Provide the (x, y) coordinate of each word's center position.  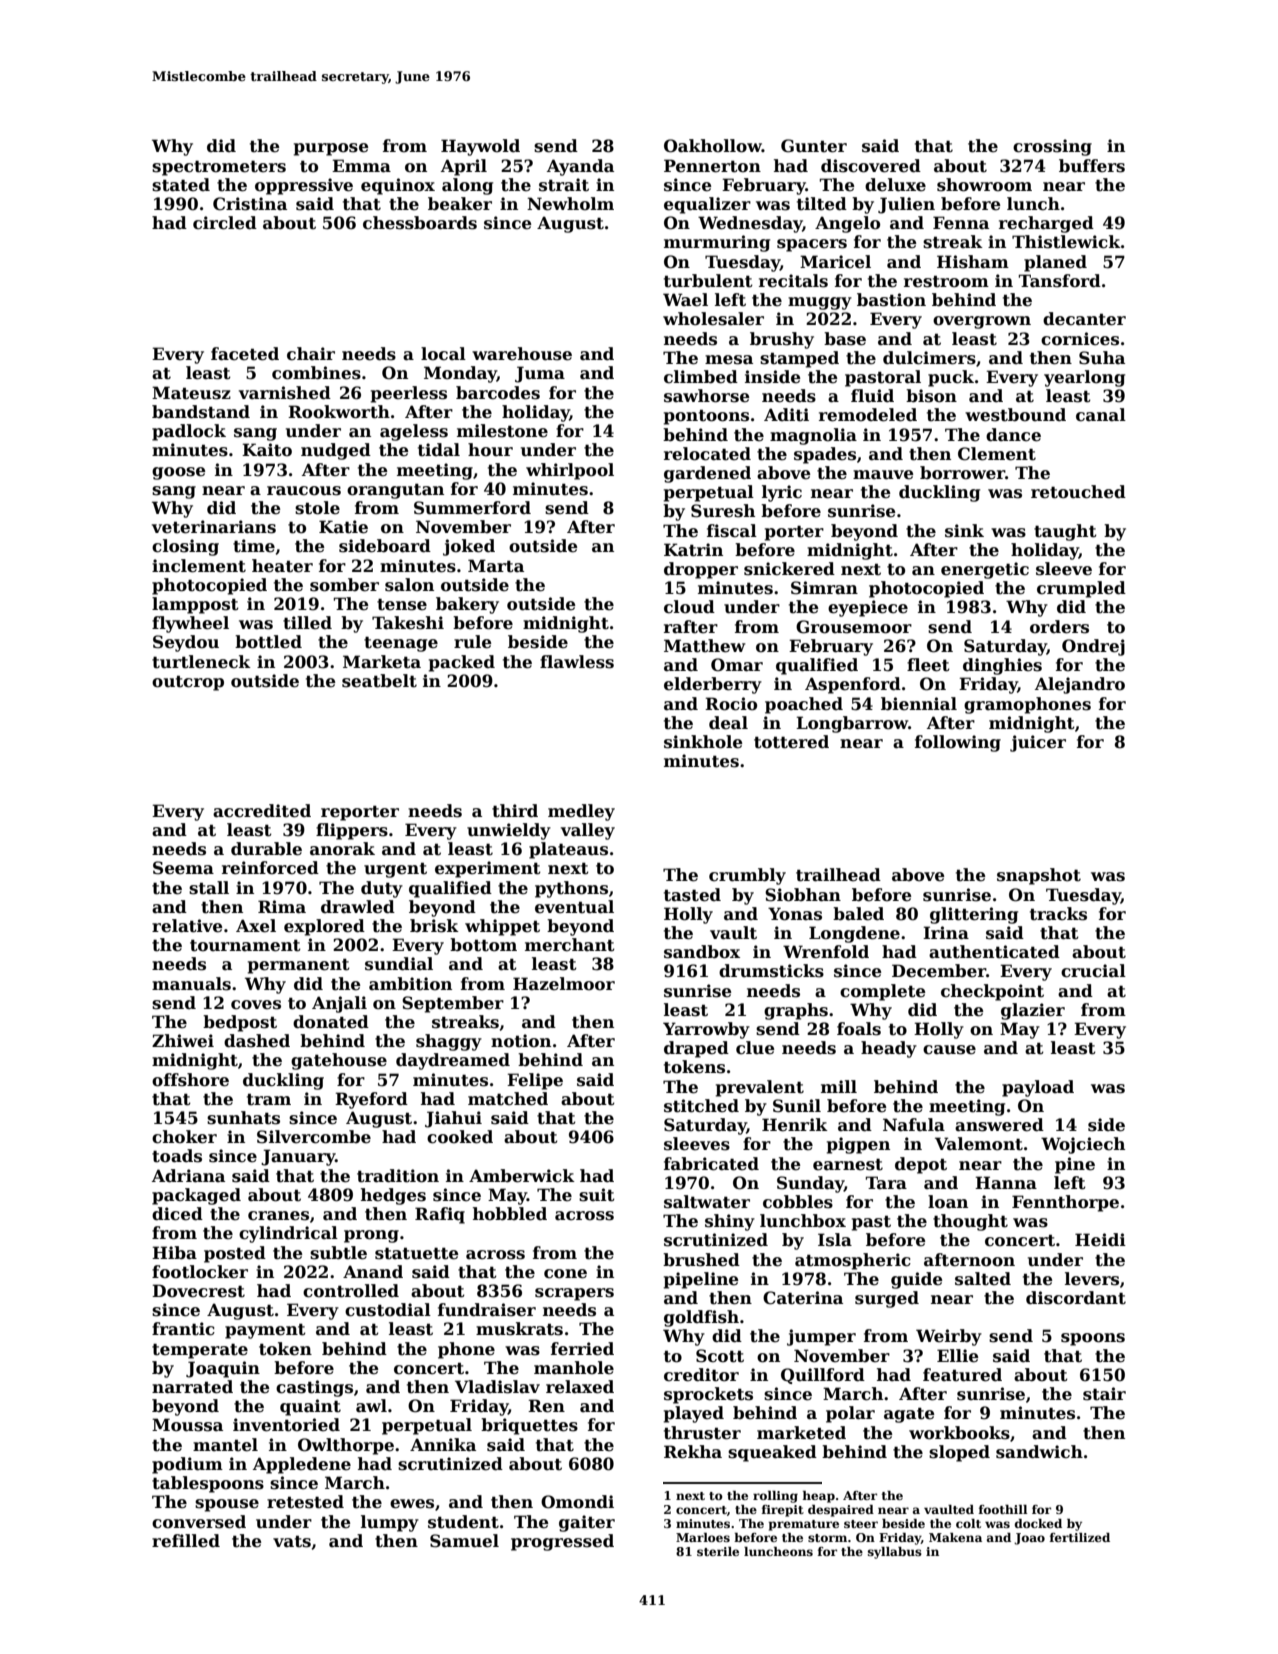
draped (696, 1049)
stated (181, 185)
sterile (718, 1551)
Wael (685, 300)
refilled (186, 1541)
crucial (1093, 971)
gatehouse (339, 1061)
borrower (962, 473)
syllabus (895, 1553)
